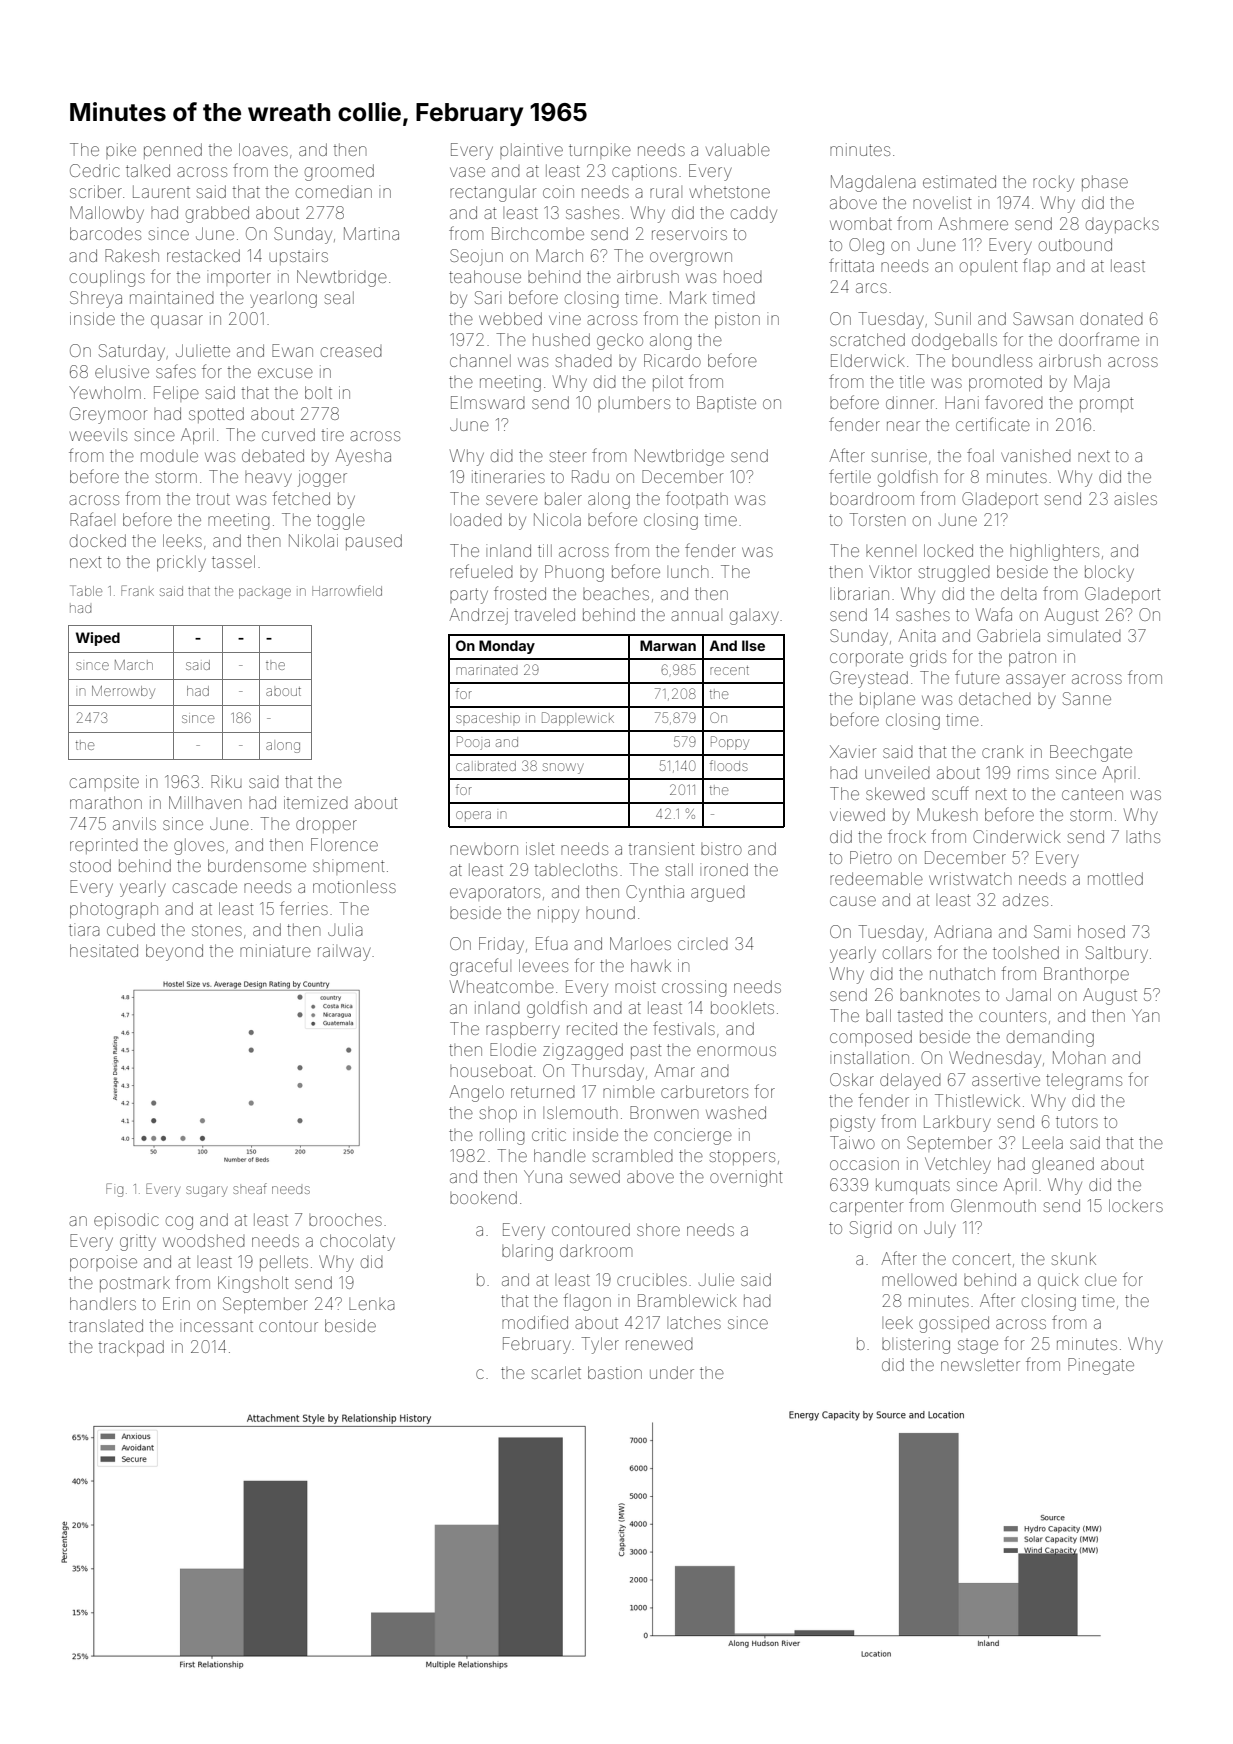 This image has width=1233, height=1744. I want to click on Kingsholt, so click(253, 1284).
